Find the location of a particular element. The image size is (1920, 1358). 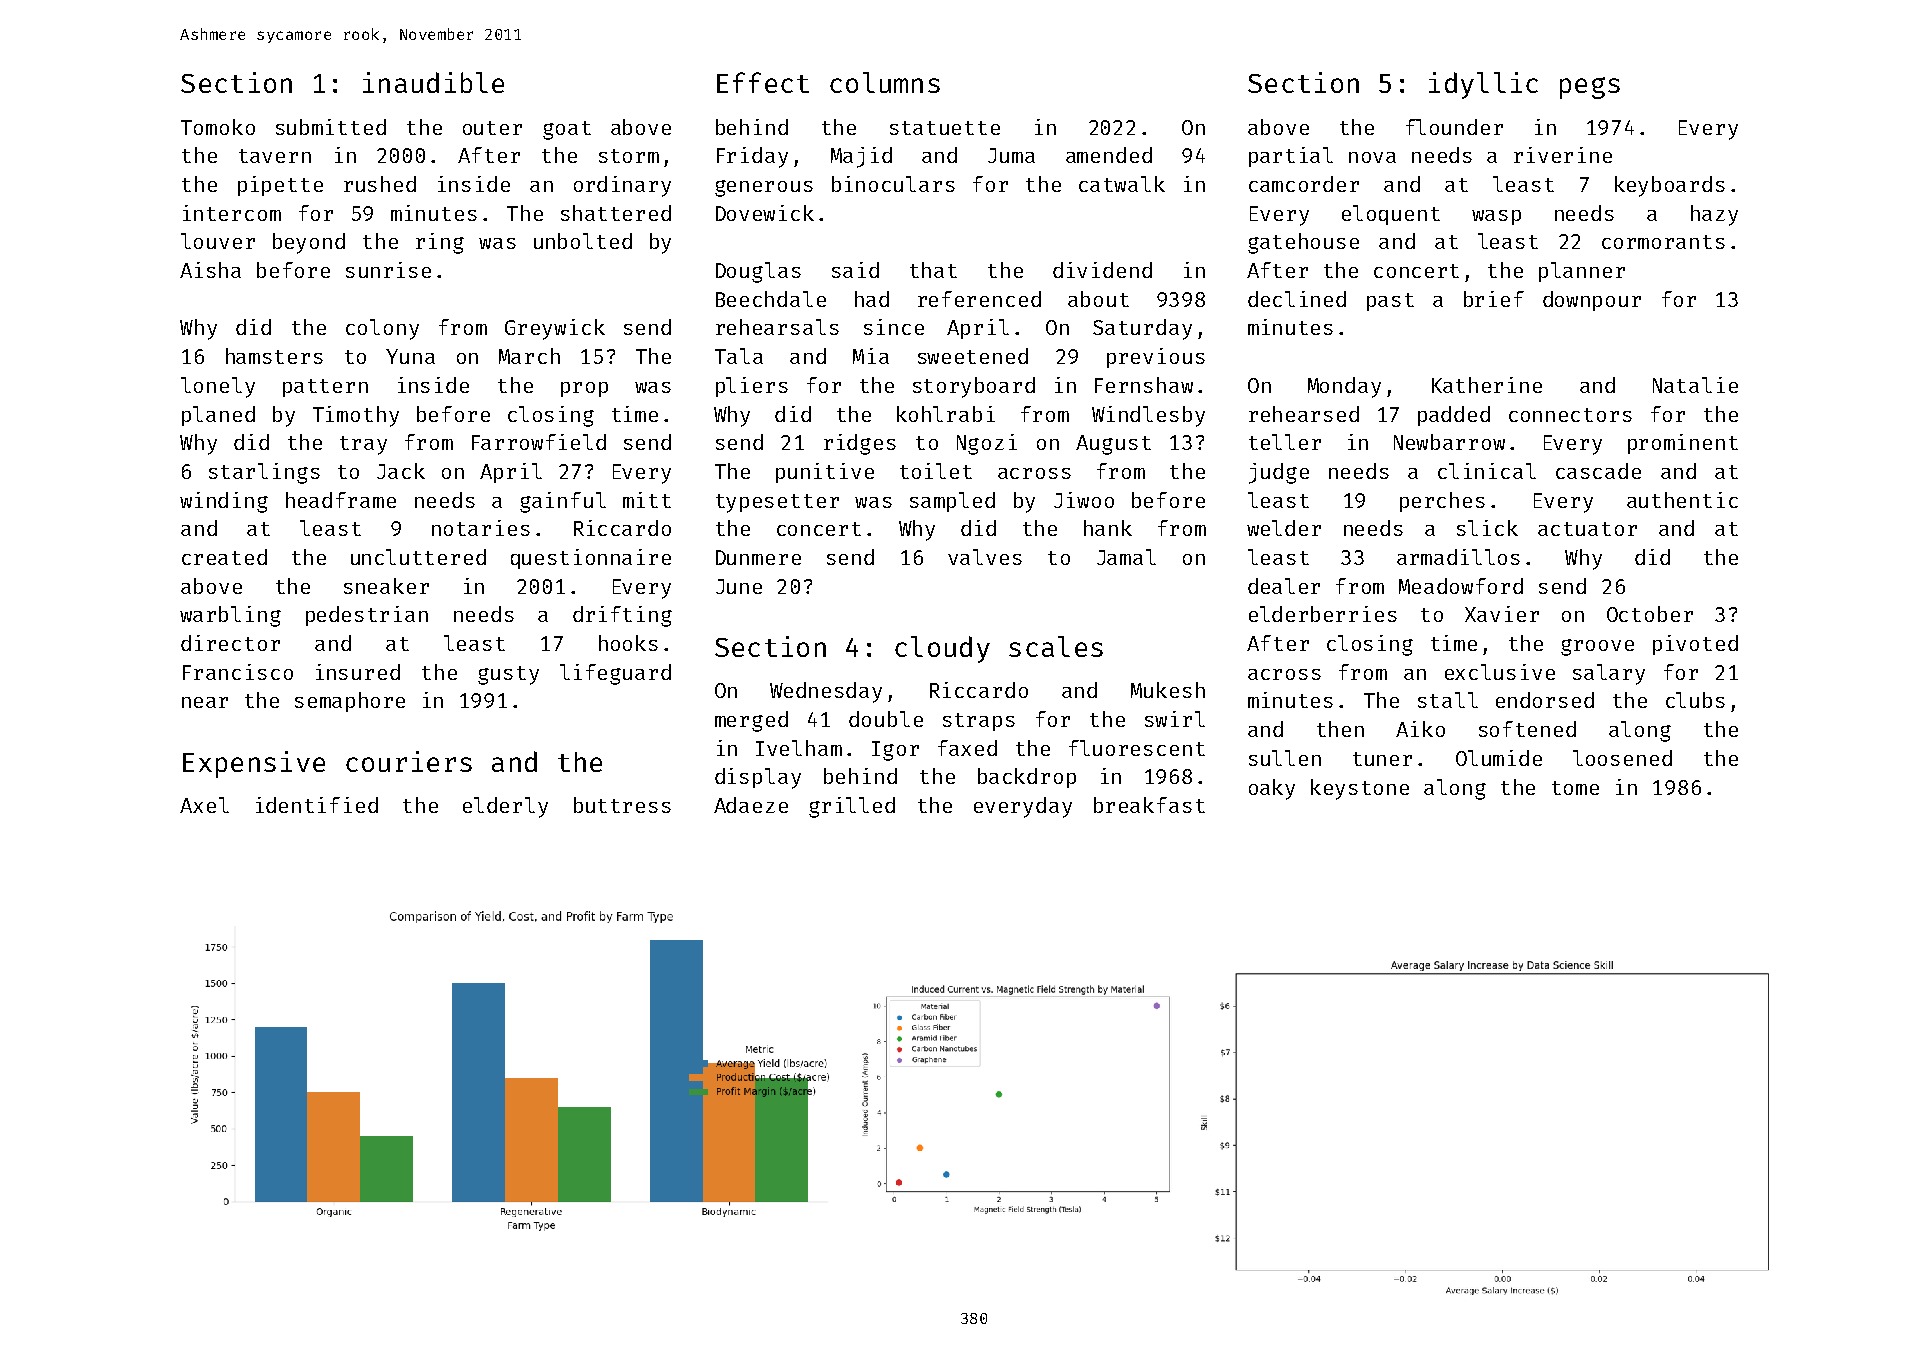

hazy is located at coordinates (1714, 215).
